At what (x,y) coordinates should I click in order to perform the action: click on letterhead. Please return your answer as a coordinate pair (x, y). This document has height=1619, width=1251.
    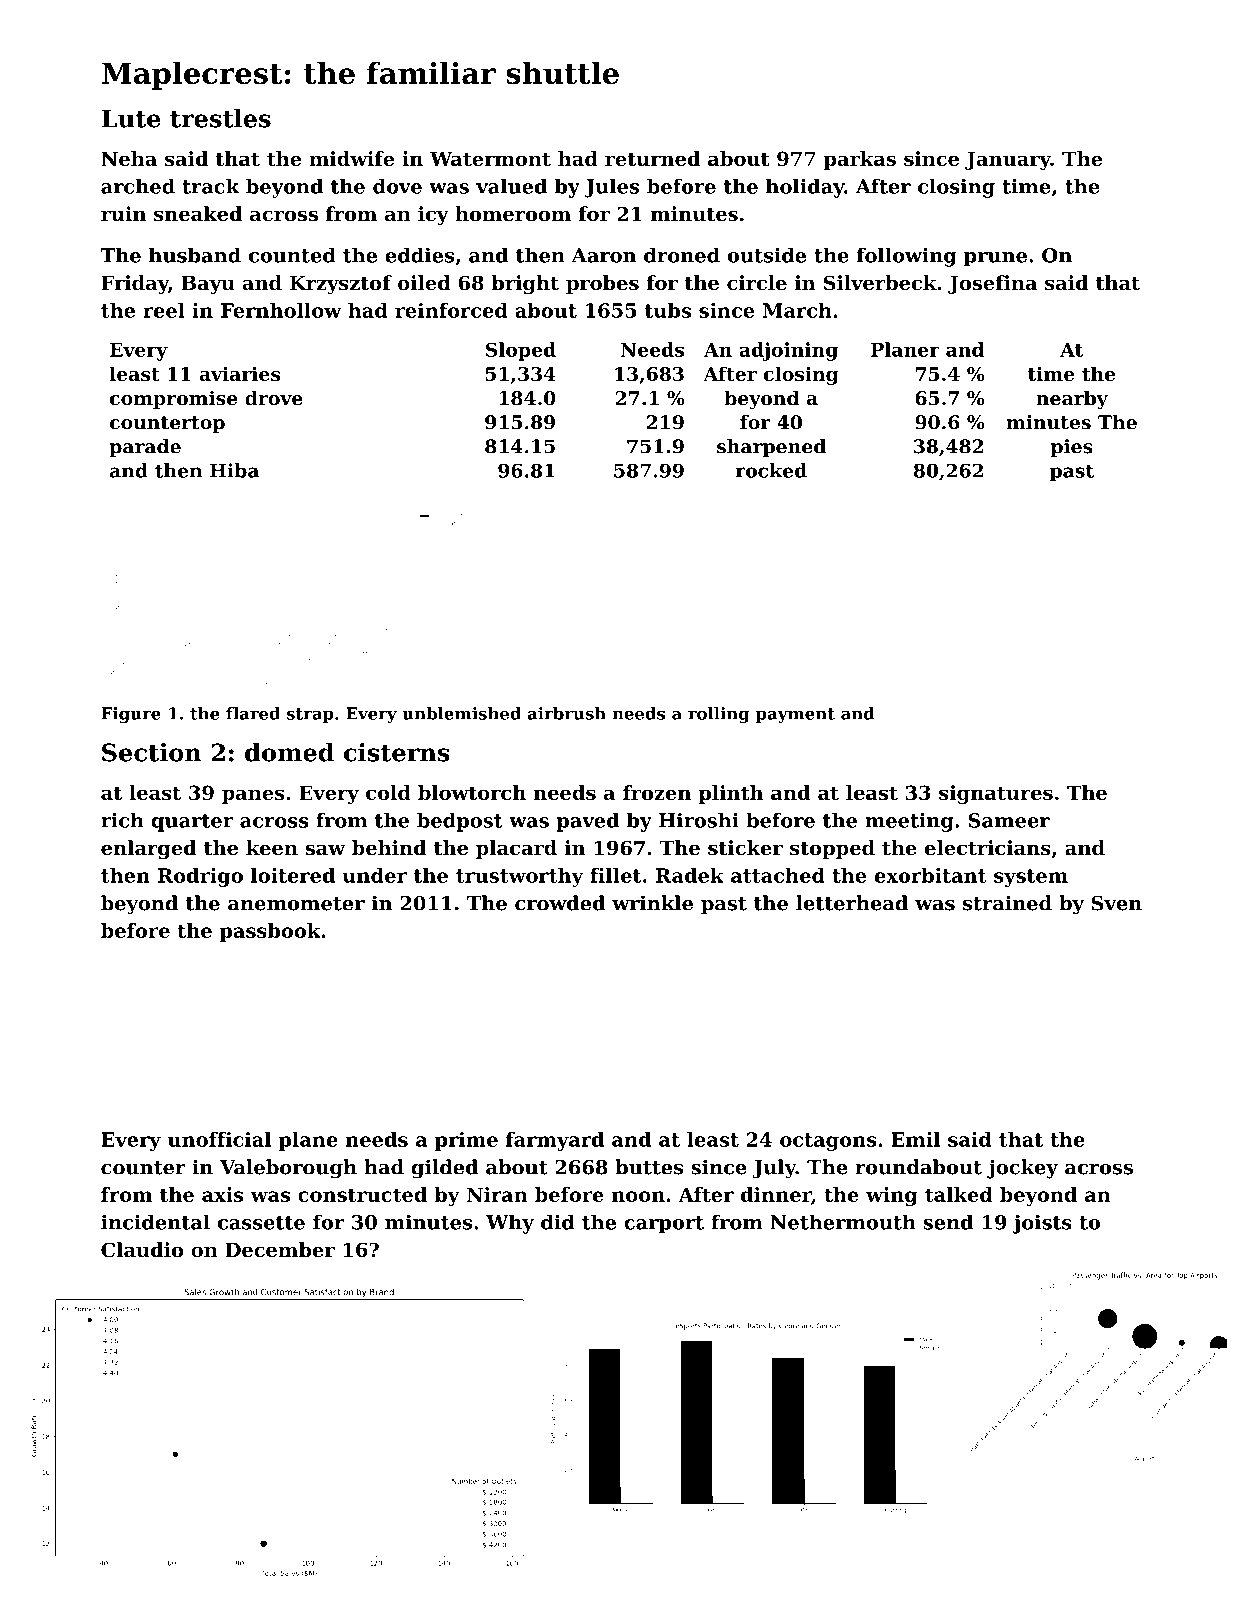
    Looking at the image, I should click on (852, 903).
